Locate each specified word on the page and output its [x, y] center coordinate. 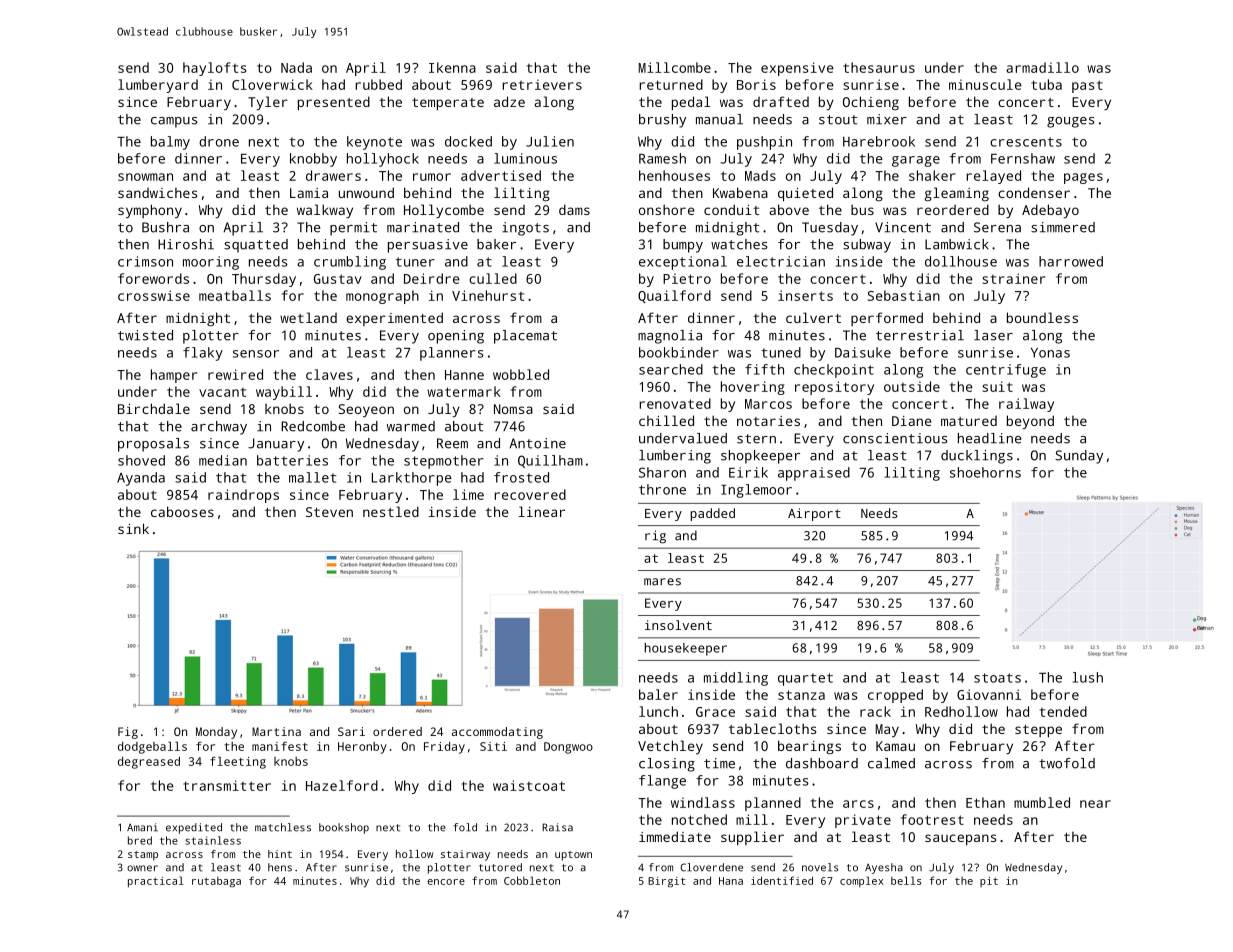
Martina [276, 731]
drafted [781, 101]
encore [446, 882]
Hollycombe [444, 211]
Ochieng [871, 103]
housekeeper [685, 649]
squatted [256, 246]
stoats [997, 678]
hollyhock [383, 160]
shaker [932, 175]
